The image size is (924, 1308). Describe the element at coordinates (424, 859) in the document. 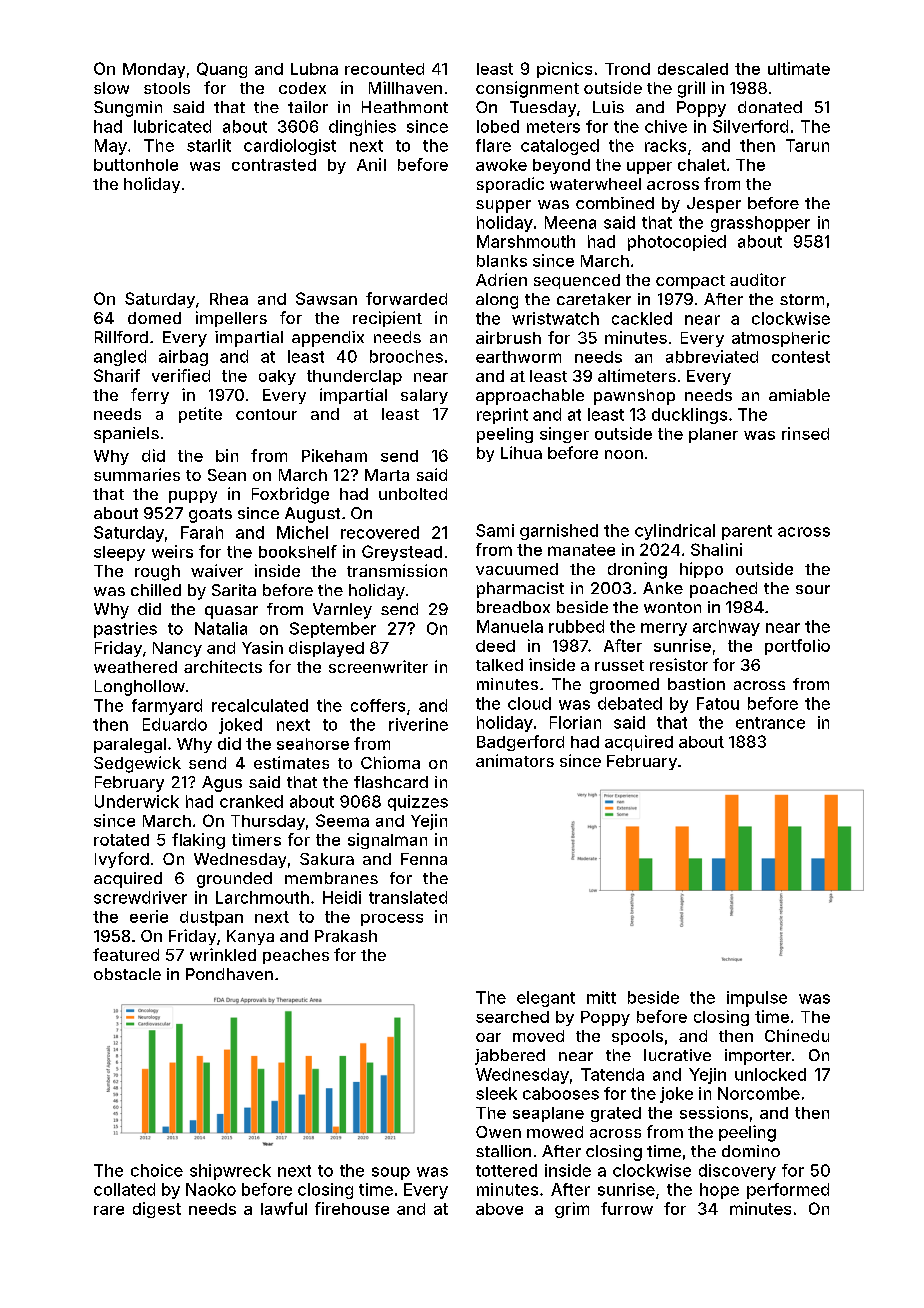

I see `Fenna` at that location.
